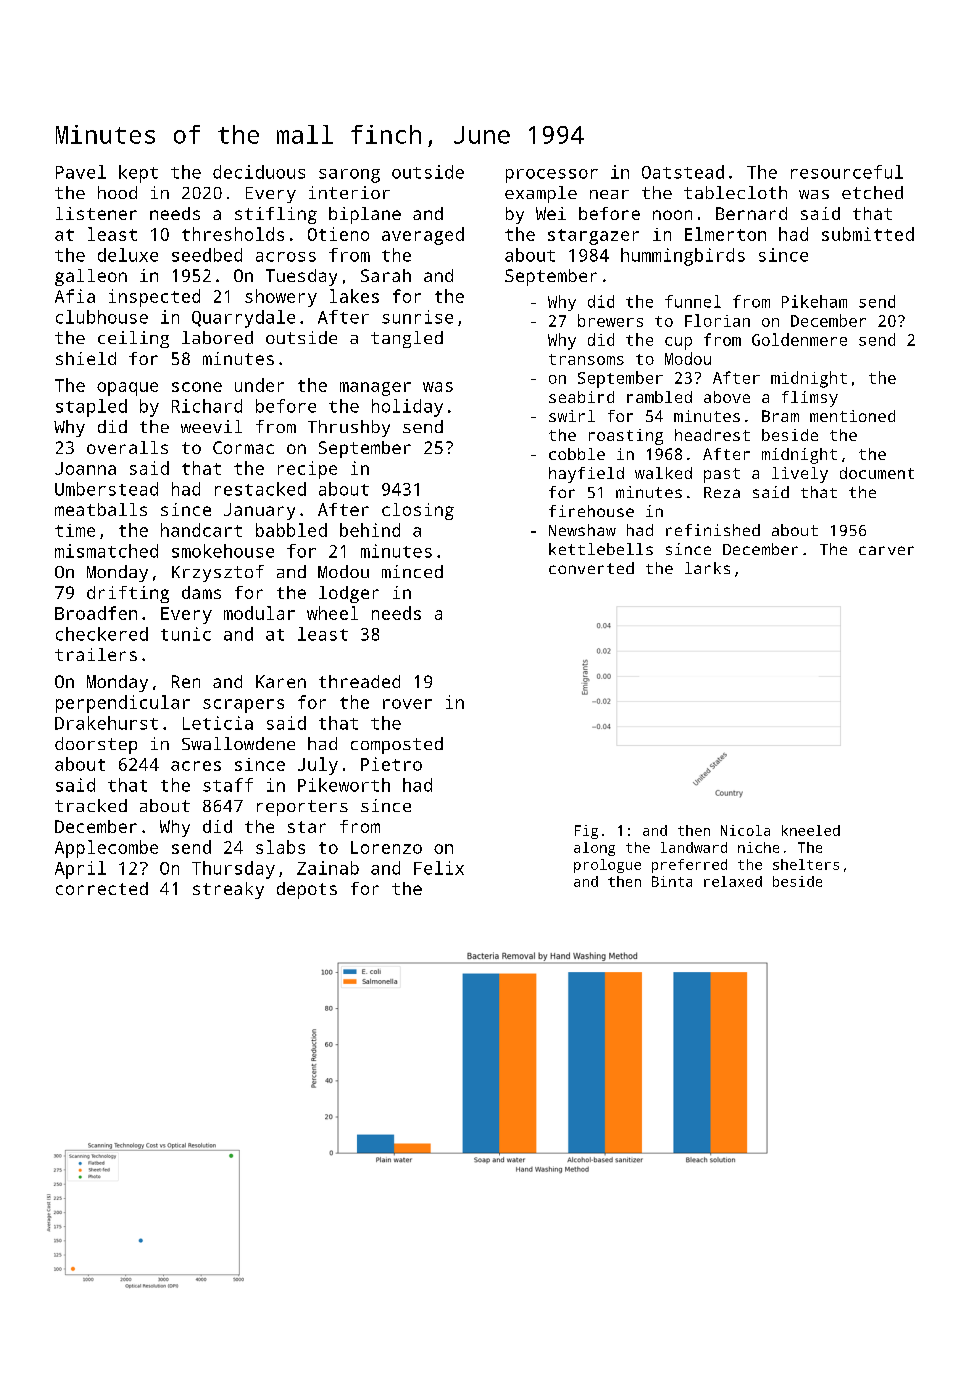  Describe the element at coordinates (223, 551) in the document. I see `smokehouse` at that location.
